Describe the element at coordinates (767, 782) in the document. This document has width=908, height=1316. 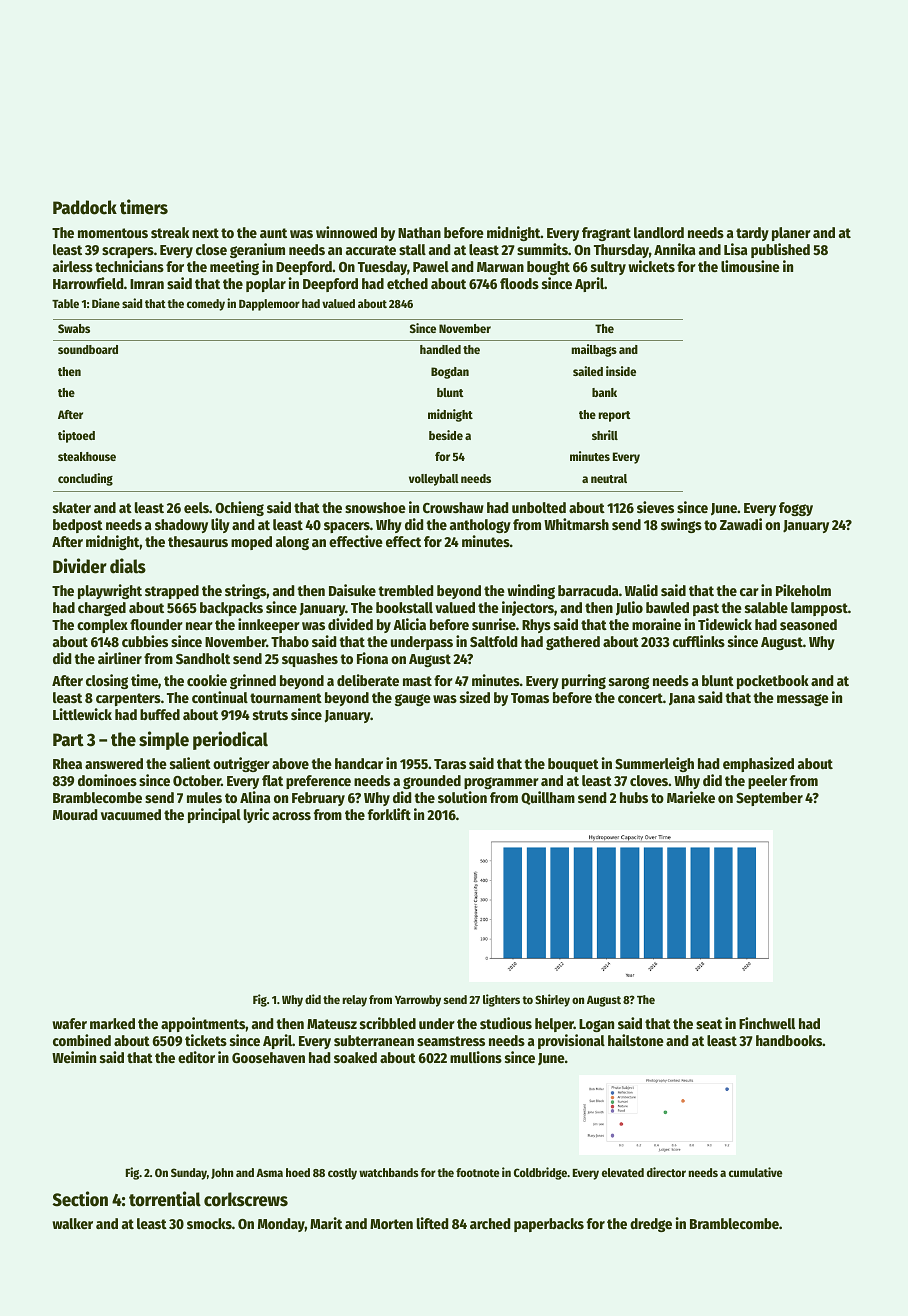
I see `peeler` at that location.
